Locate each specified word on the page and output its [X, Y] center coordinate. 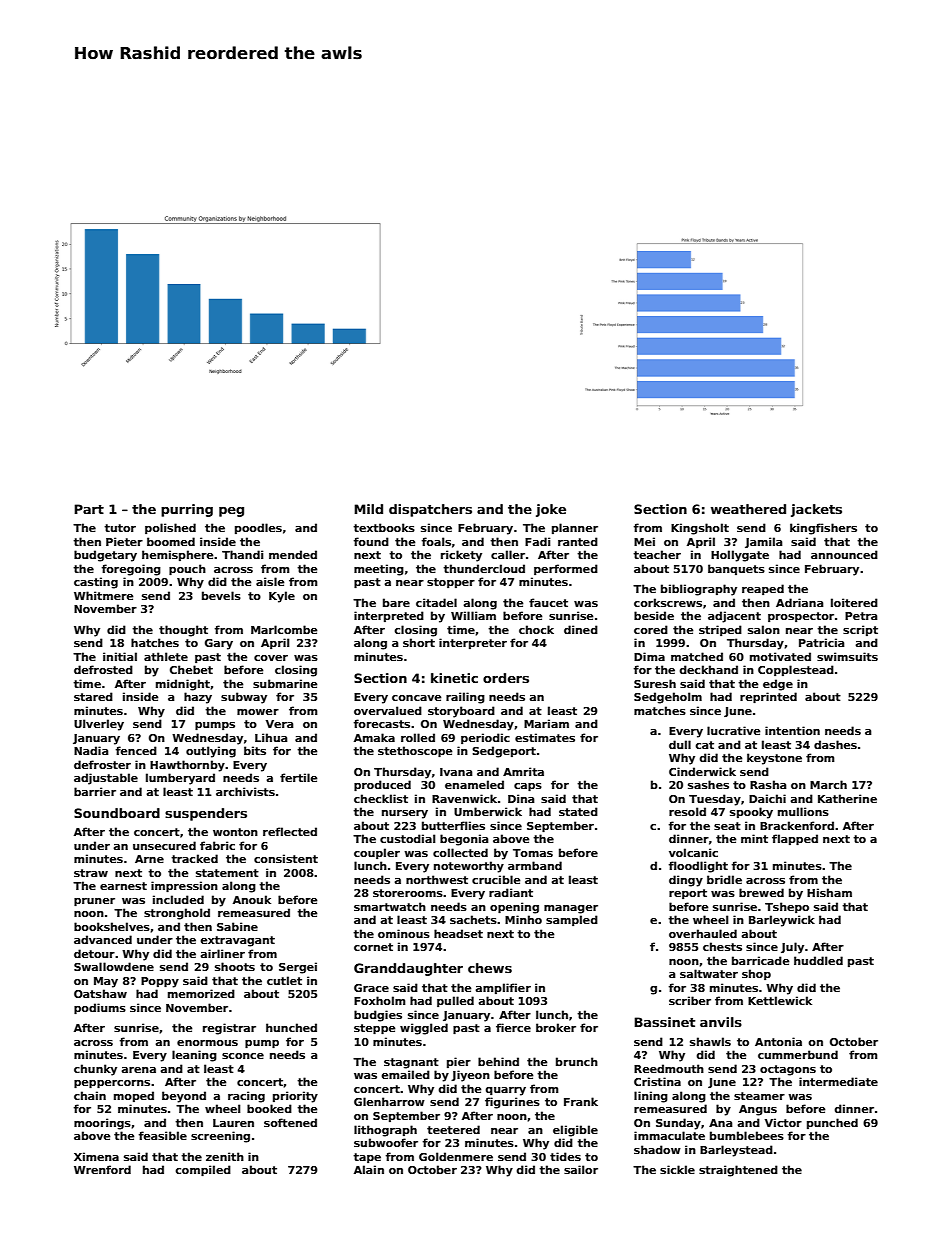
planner [575, 528]
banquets [736, 569]
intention [792, 730]
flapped [795, 839]
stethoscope [415, 751]
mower [258, 712]
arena [138, 1070]
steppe [375, 1029]
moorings [102, 1124]
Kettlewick [780, 1000]
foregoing [131, 570]
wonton [235, 832]
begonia [464, 840]
